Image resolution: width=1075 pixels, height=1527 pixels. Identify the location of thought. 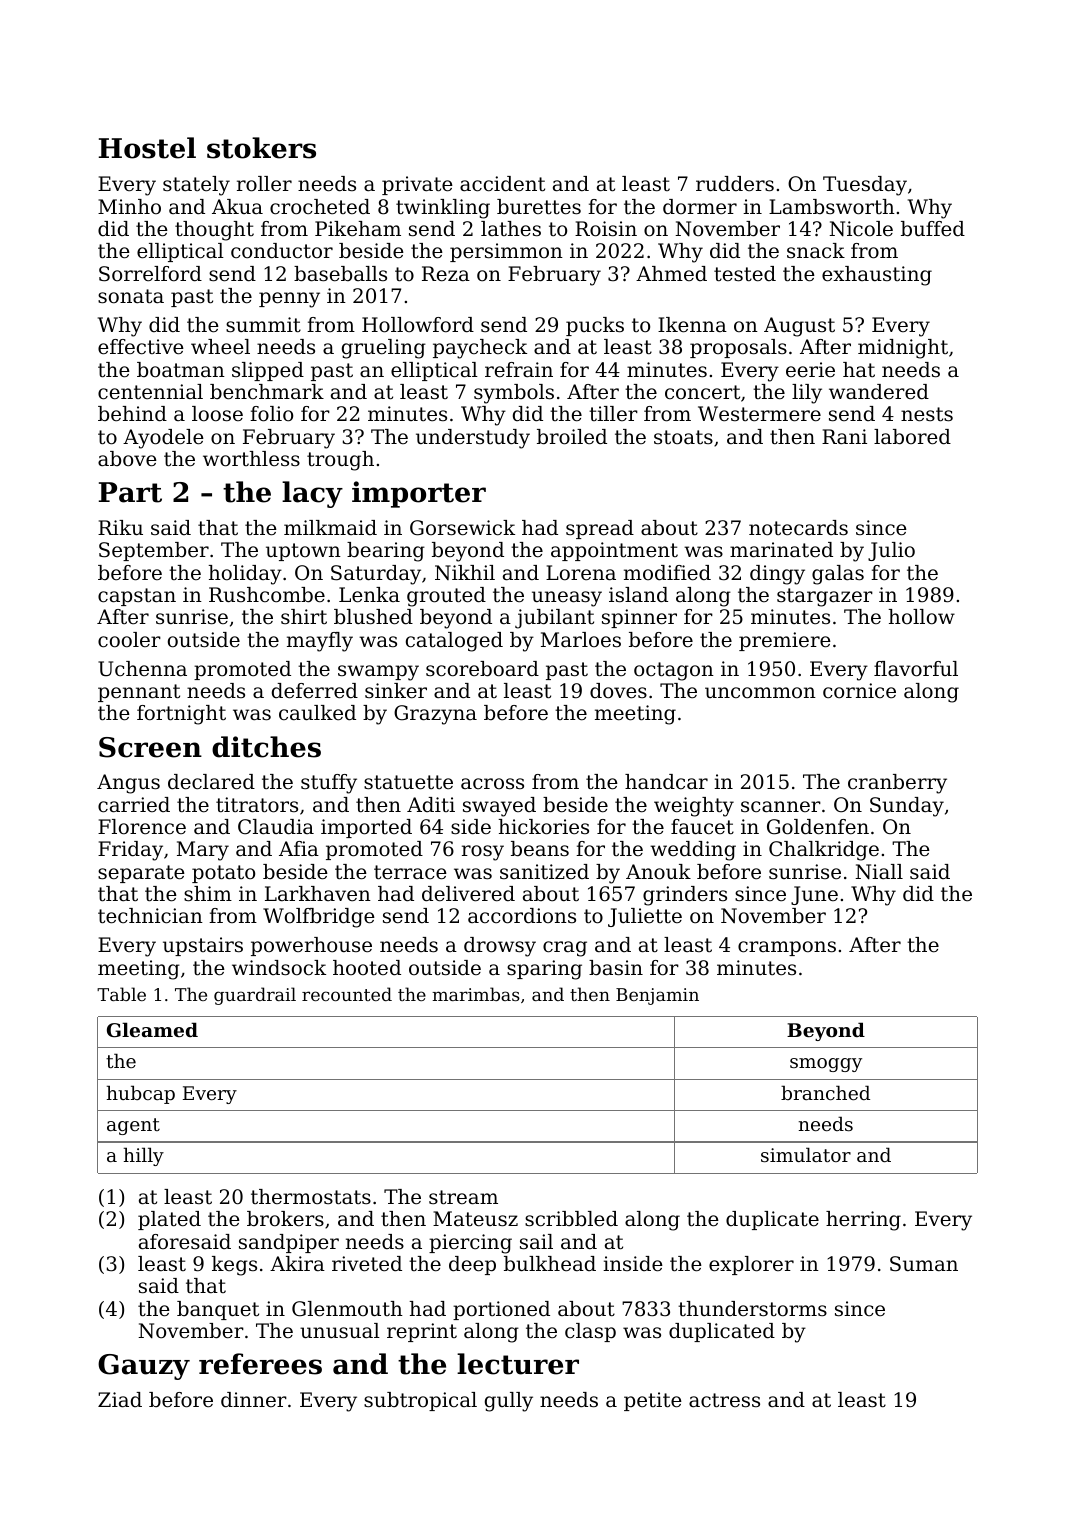
(214, 231).
